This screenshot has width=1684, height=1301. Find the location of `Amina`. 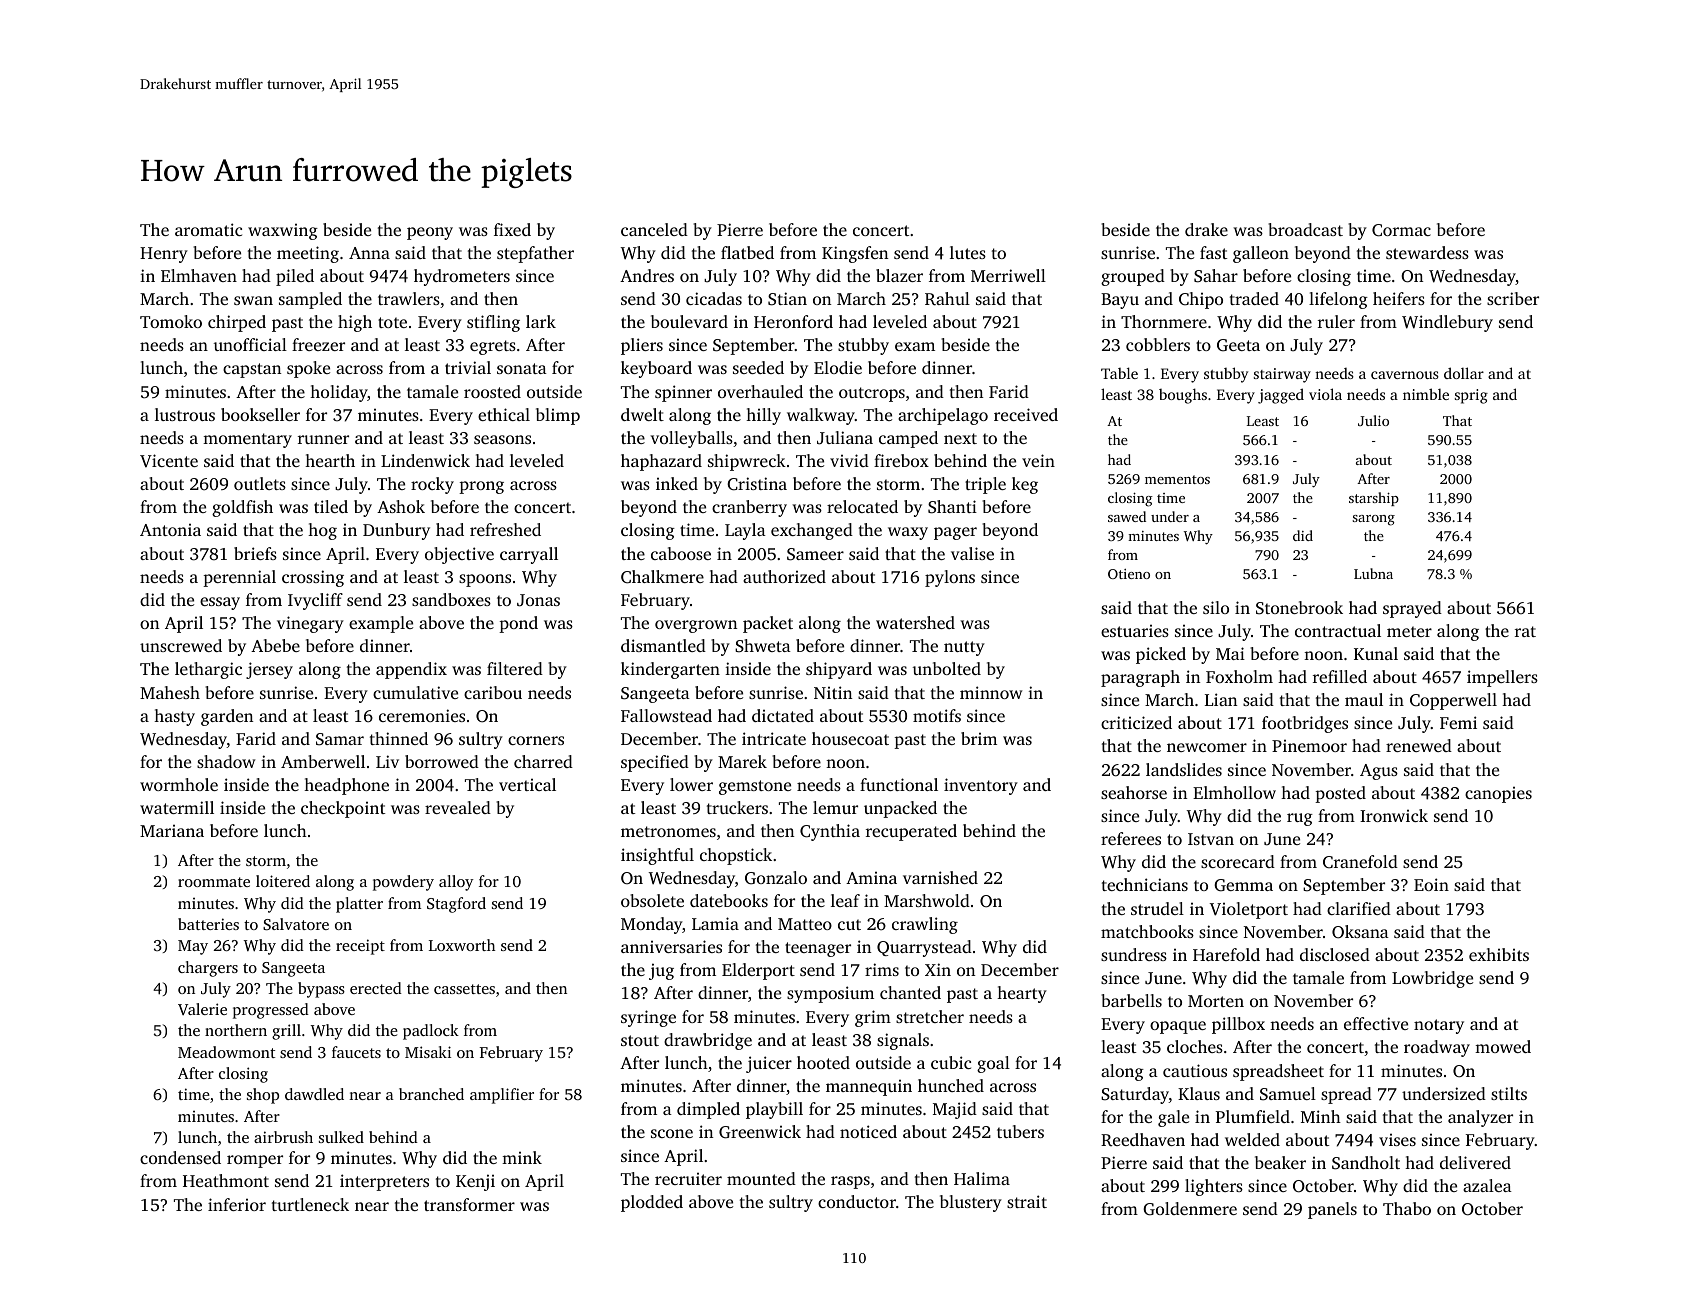

Amina is located at coordinates (871, 878).
